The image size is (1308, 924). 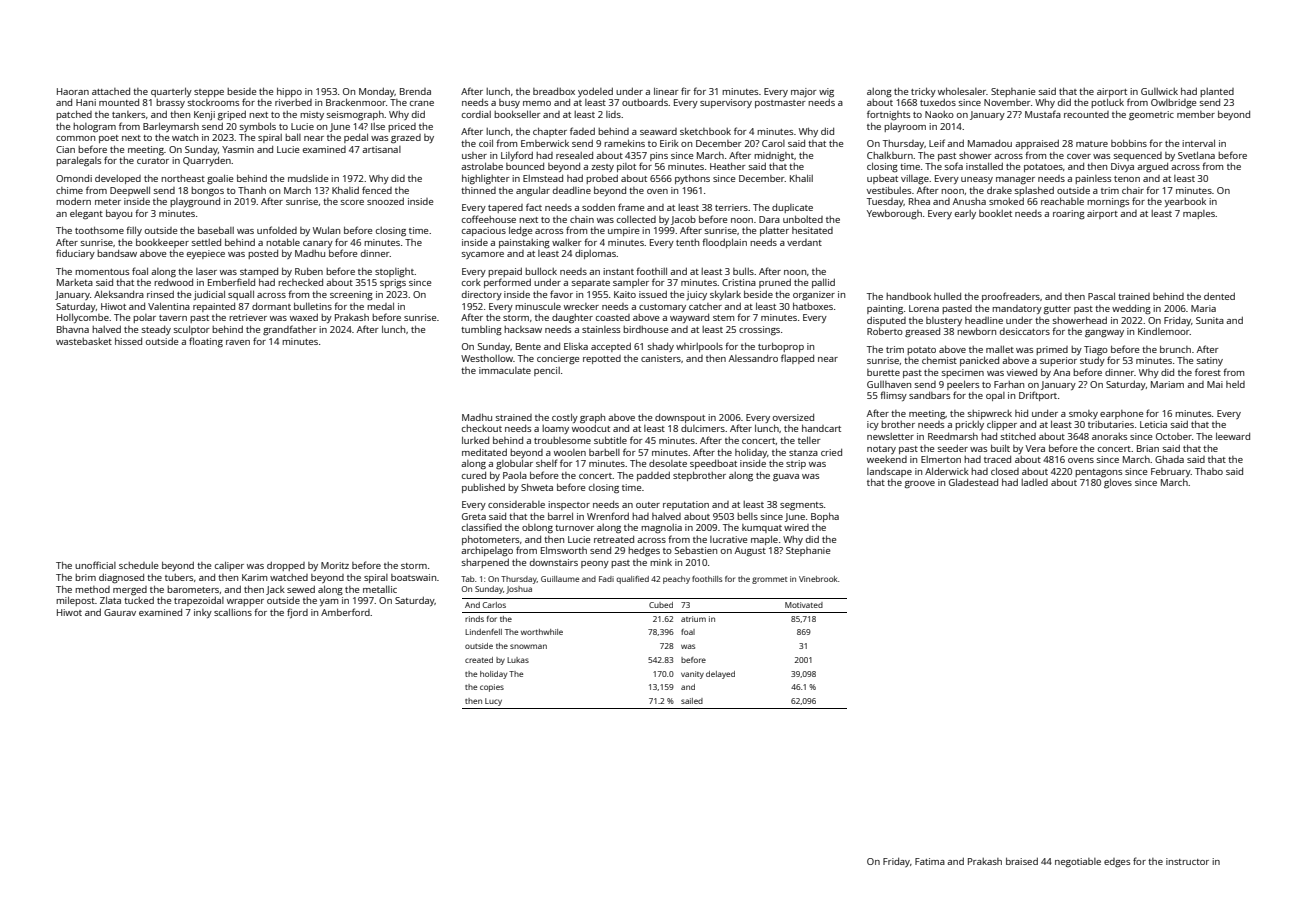 What do you see at coordinates (614, 539) in the screenshot?
I see `retreated` at bounding box center [614, 539].
